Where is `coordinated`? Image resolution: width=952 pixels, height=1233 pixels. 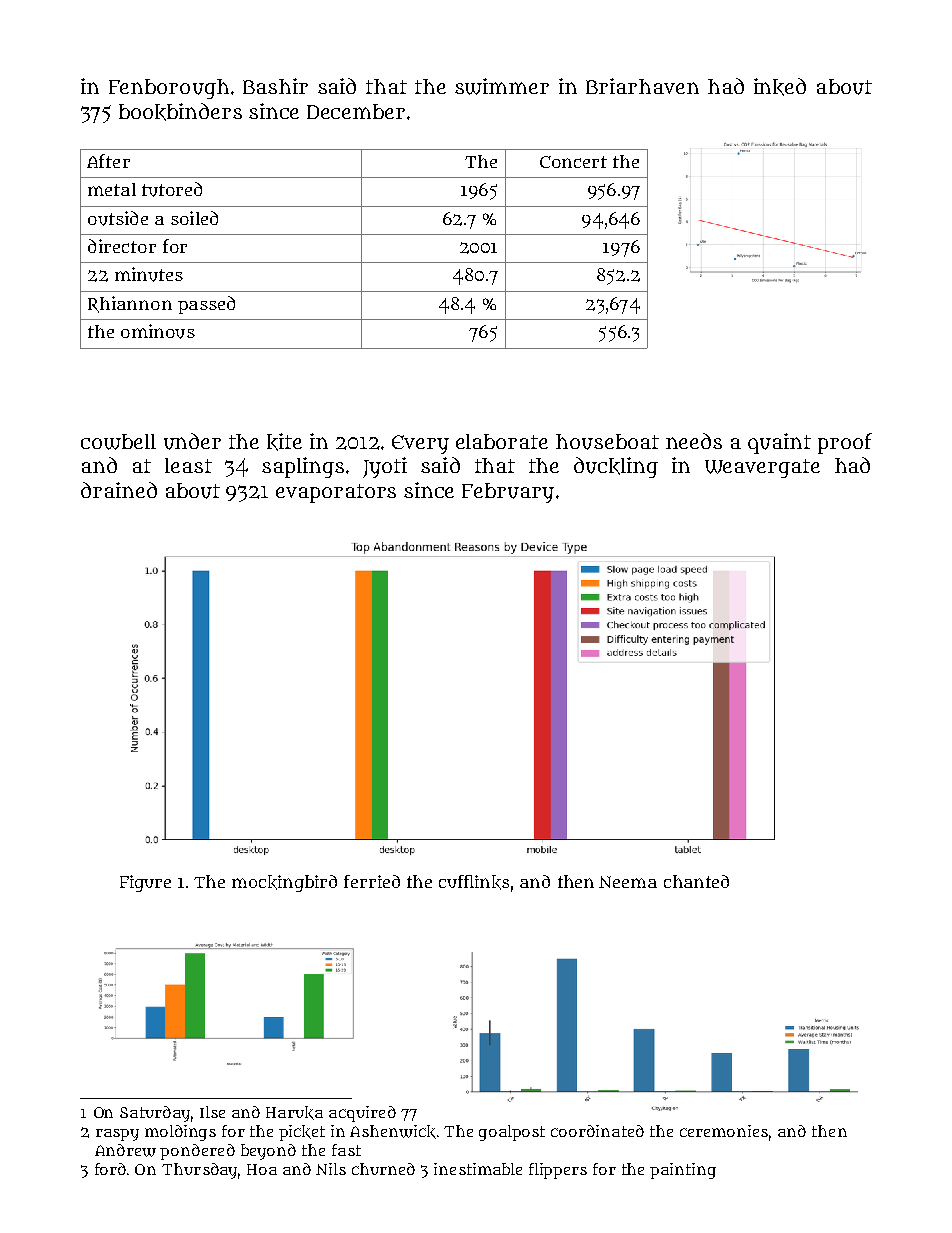 coordinated is located at coordinates (597, 1131).
